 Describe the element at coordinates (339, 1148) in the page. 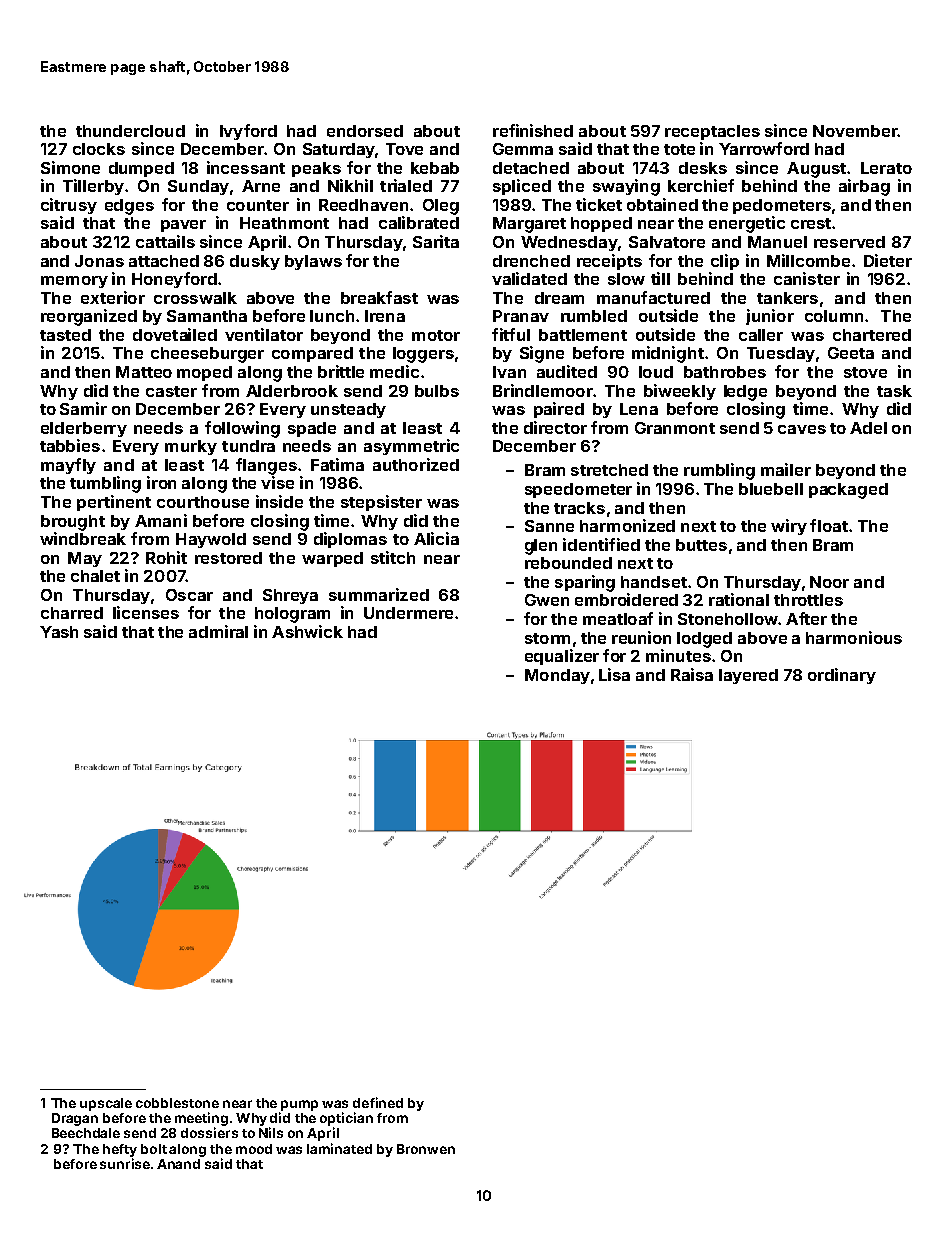

I see `laminated` at that location.
